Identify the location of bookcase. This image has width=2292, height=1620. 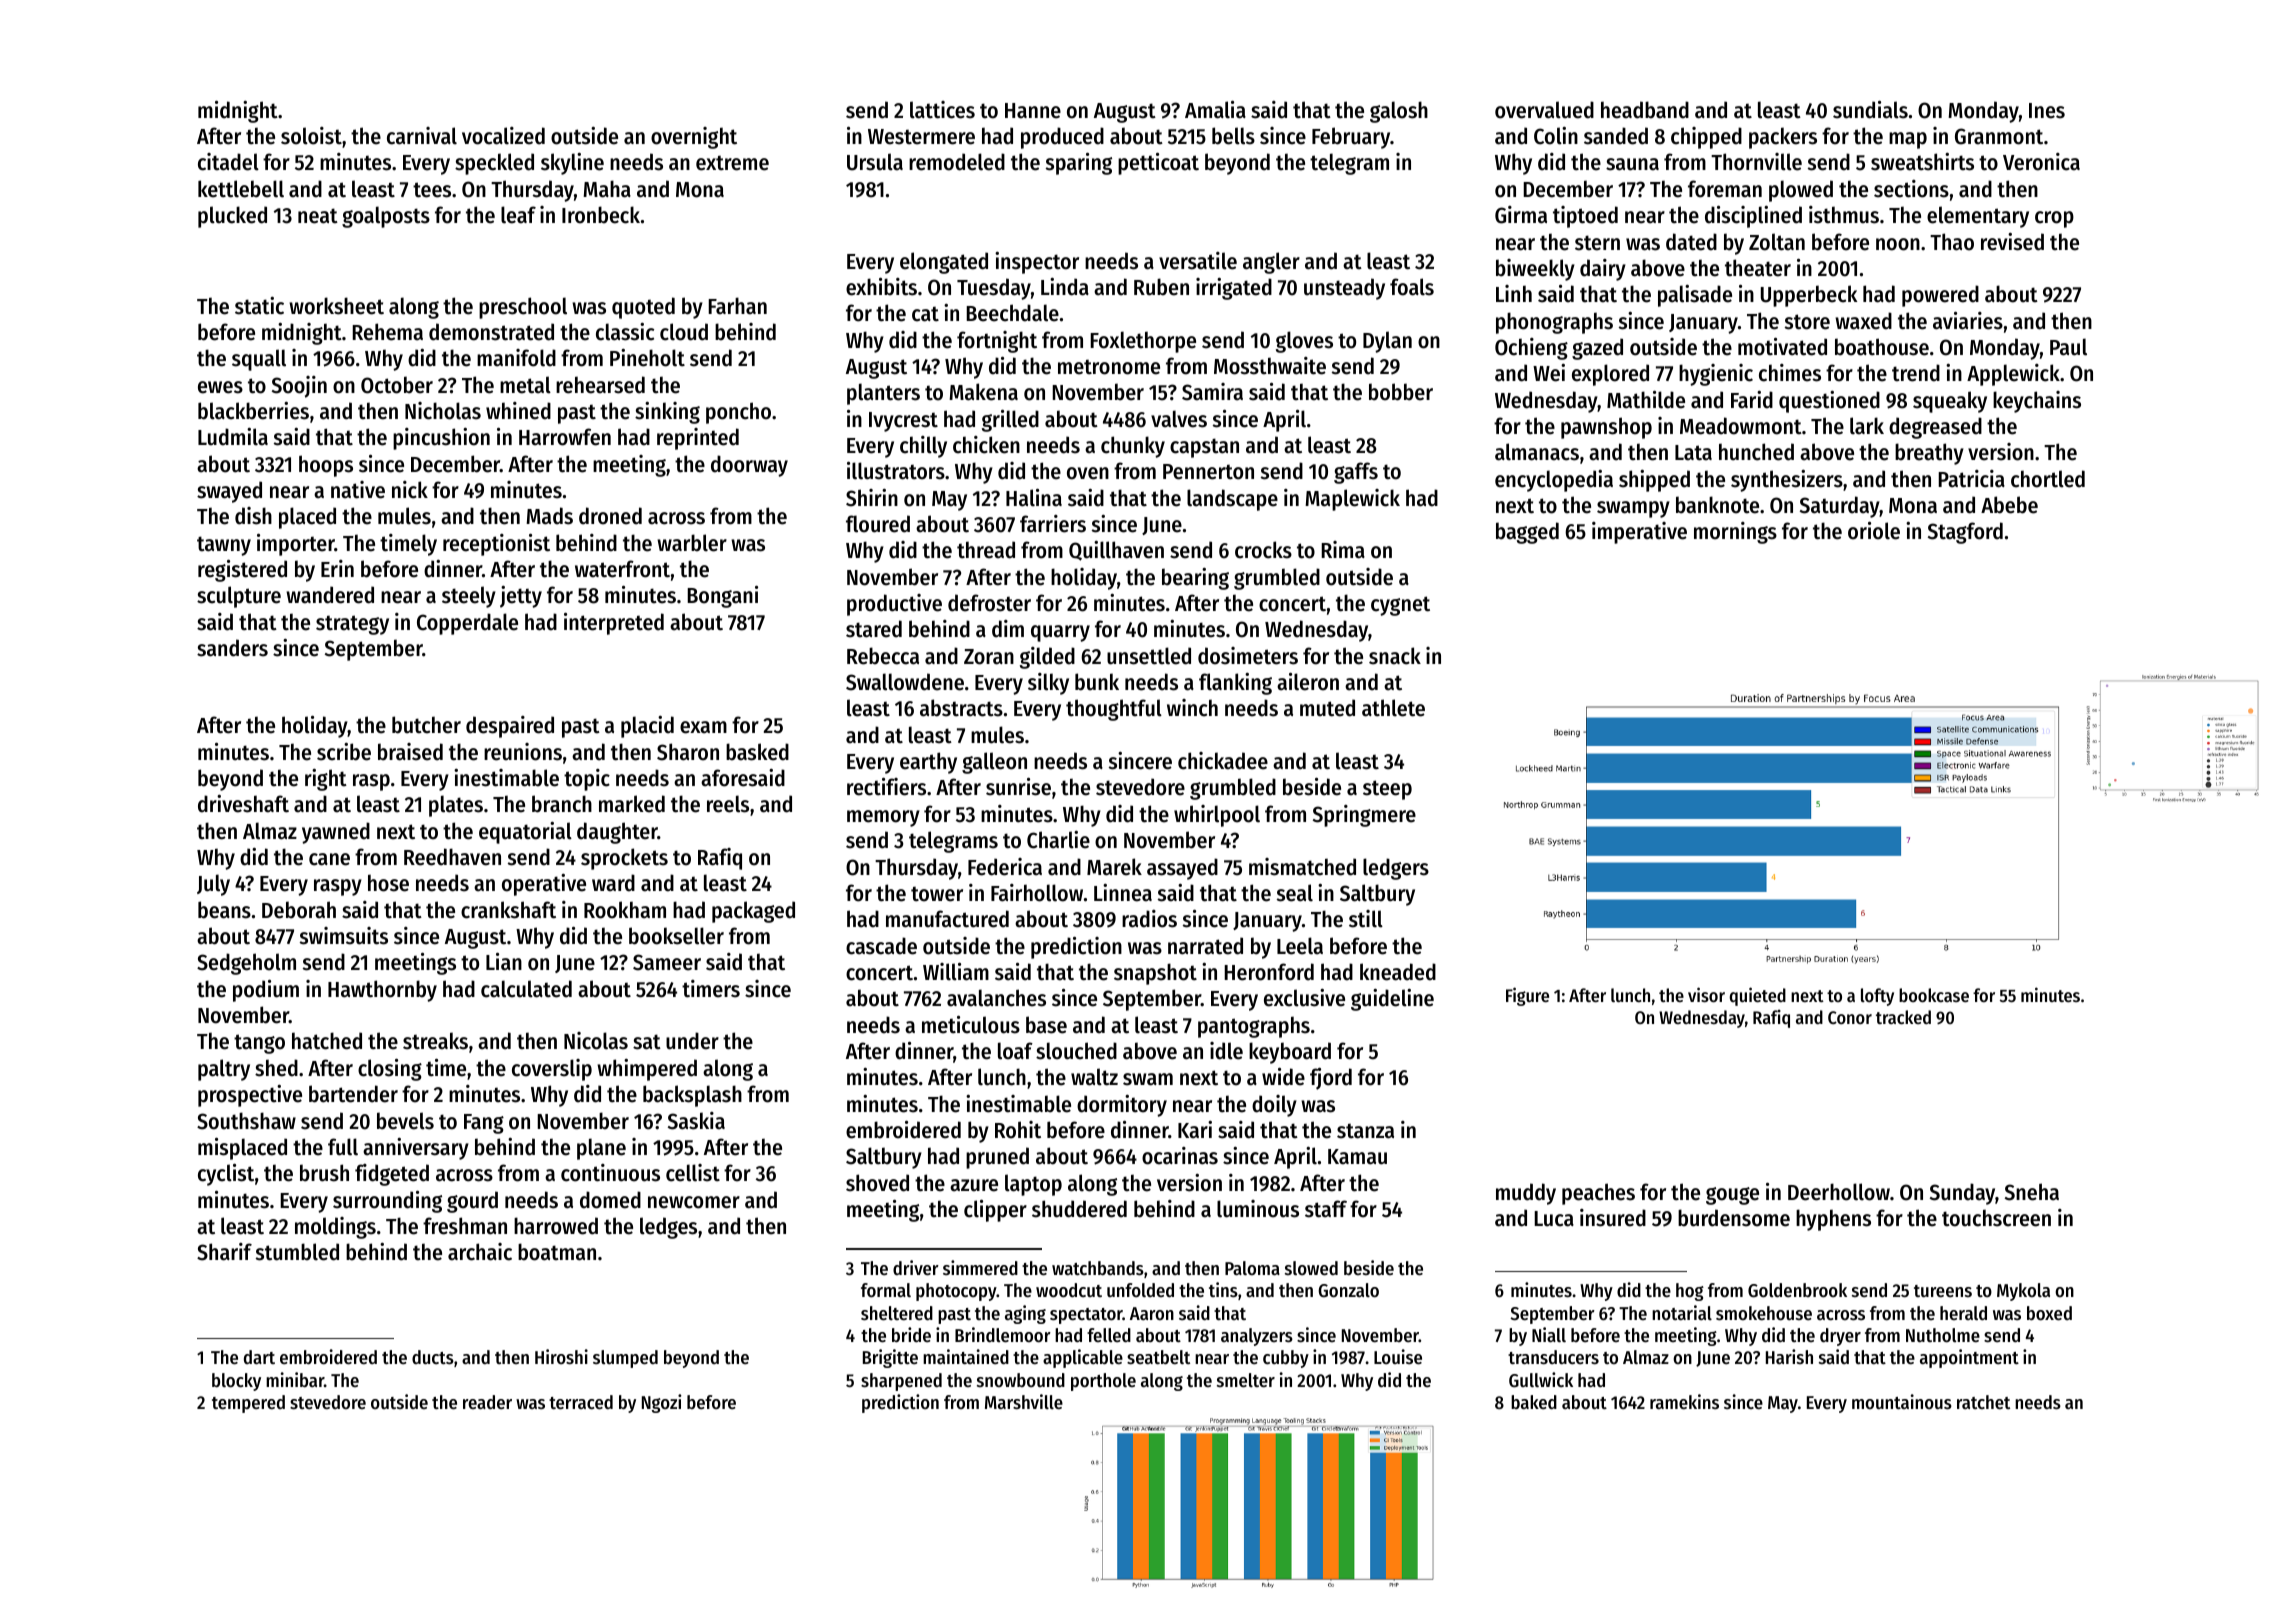
(1934, 995).
